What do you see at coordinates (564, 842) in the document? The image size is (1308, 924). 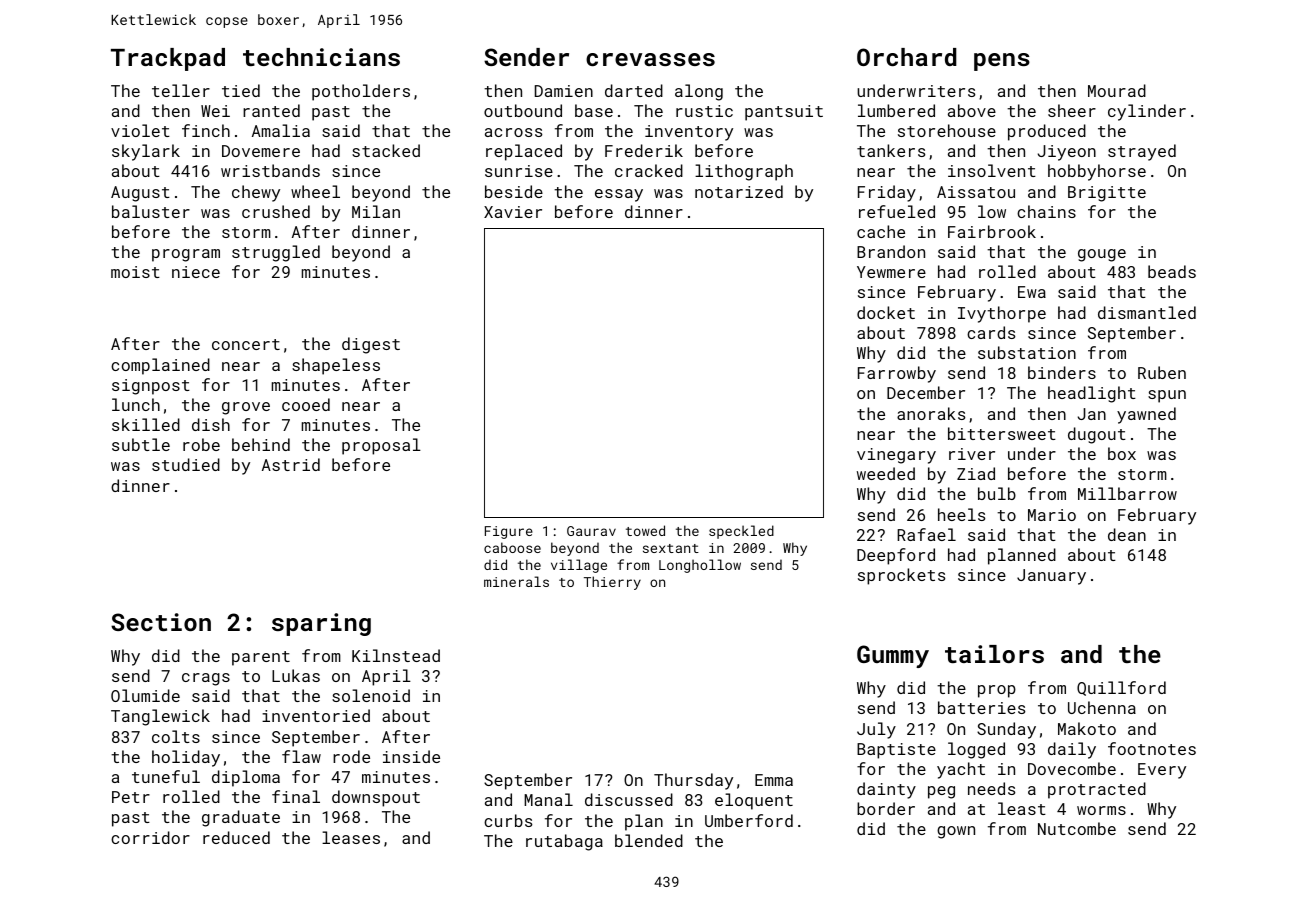 I see `rutabaga` at bounding box center [564, 842].
